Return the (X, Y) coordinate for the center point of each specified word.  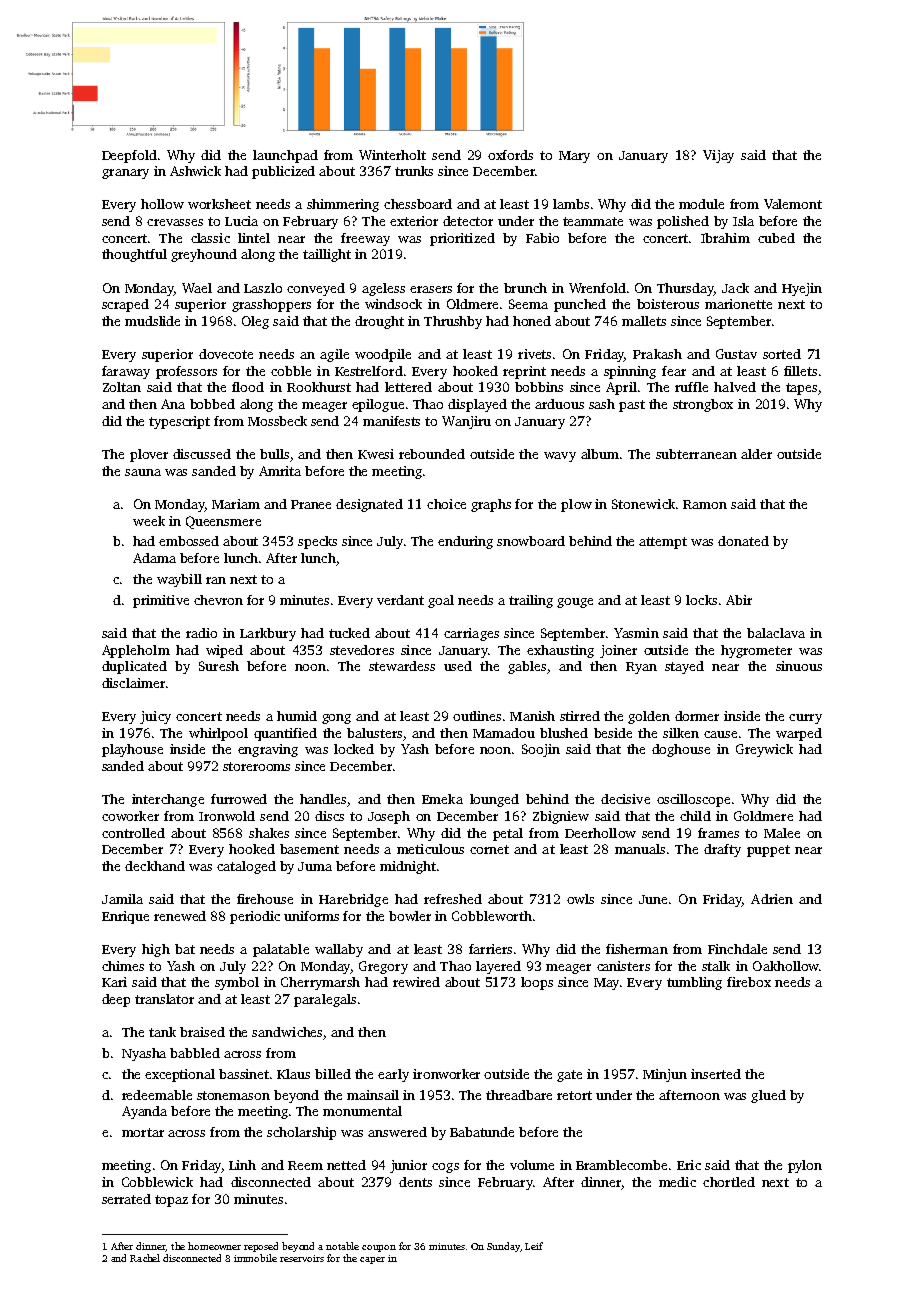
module (701, 204)
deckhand (155, 866)
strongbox (703, 405)
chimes (123, 966)
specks (317, 542)
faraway (126, 372)
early (393, 1075)
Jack (735, 288)
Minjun (665, 1075)
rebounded (432, 454)
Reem (305, 1165)
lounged (494, 800)
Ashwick (195, 171)
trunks (414, 171)
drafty (722, 850)
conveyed (316, 289)
